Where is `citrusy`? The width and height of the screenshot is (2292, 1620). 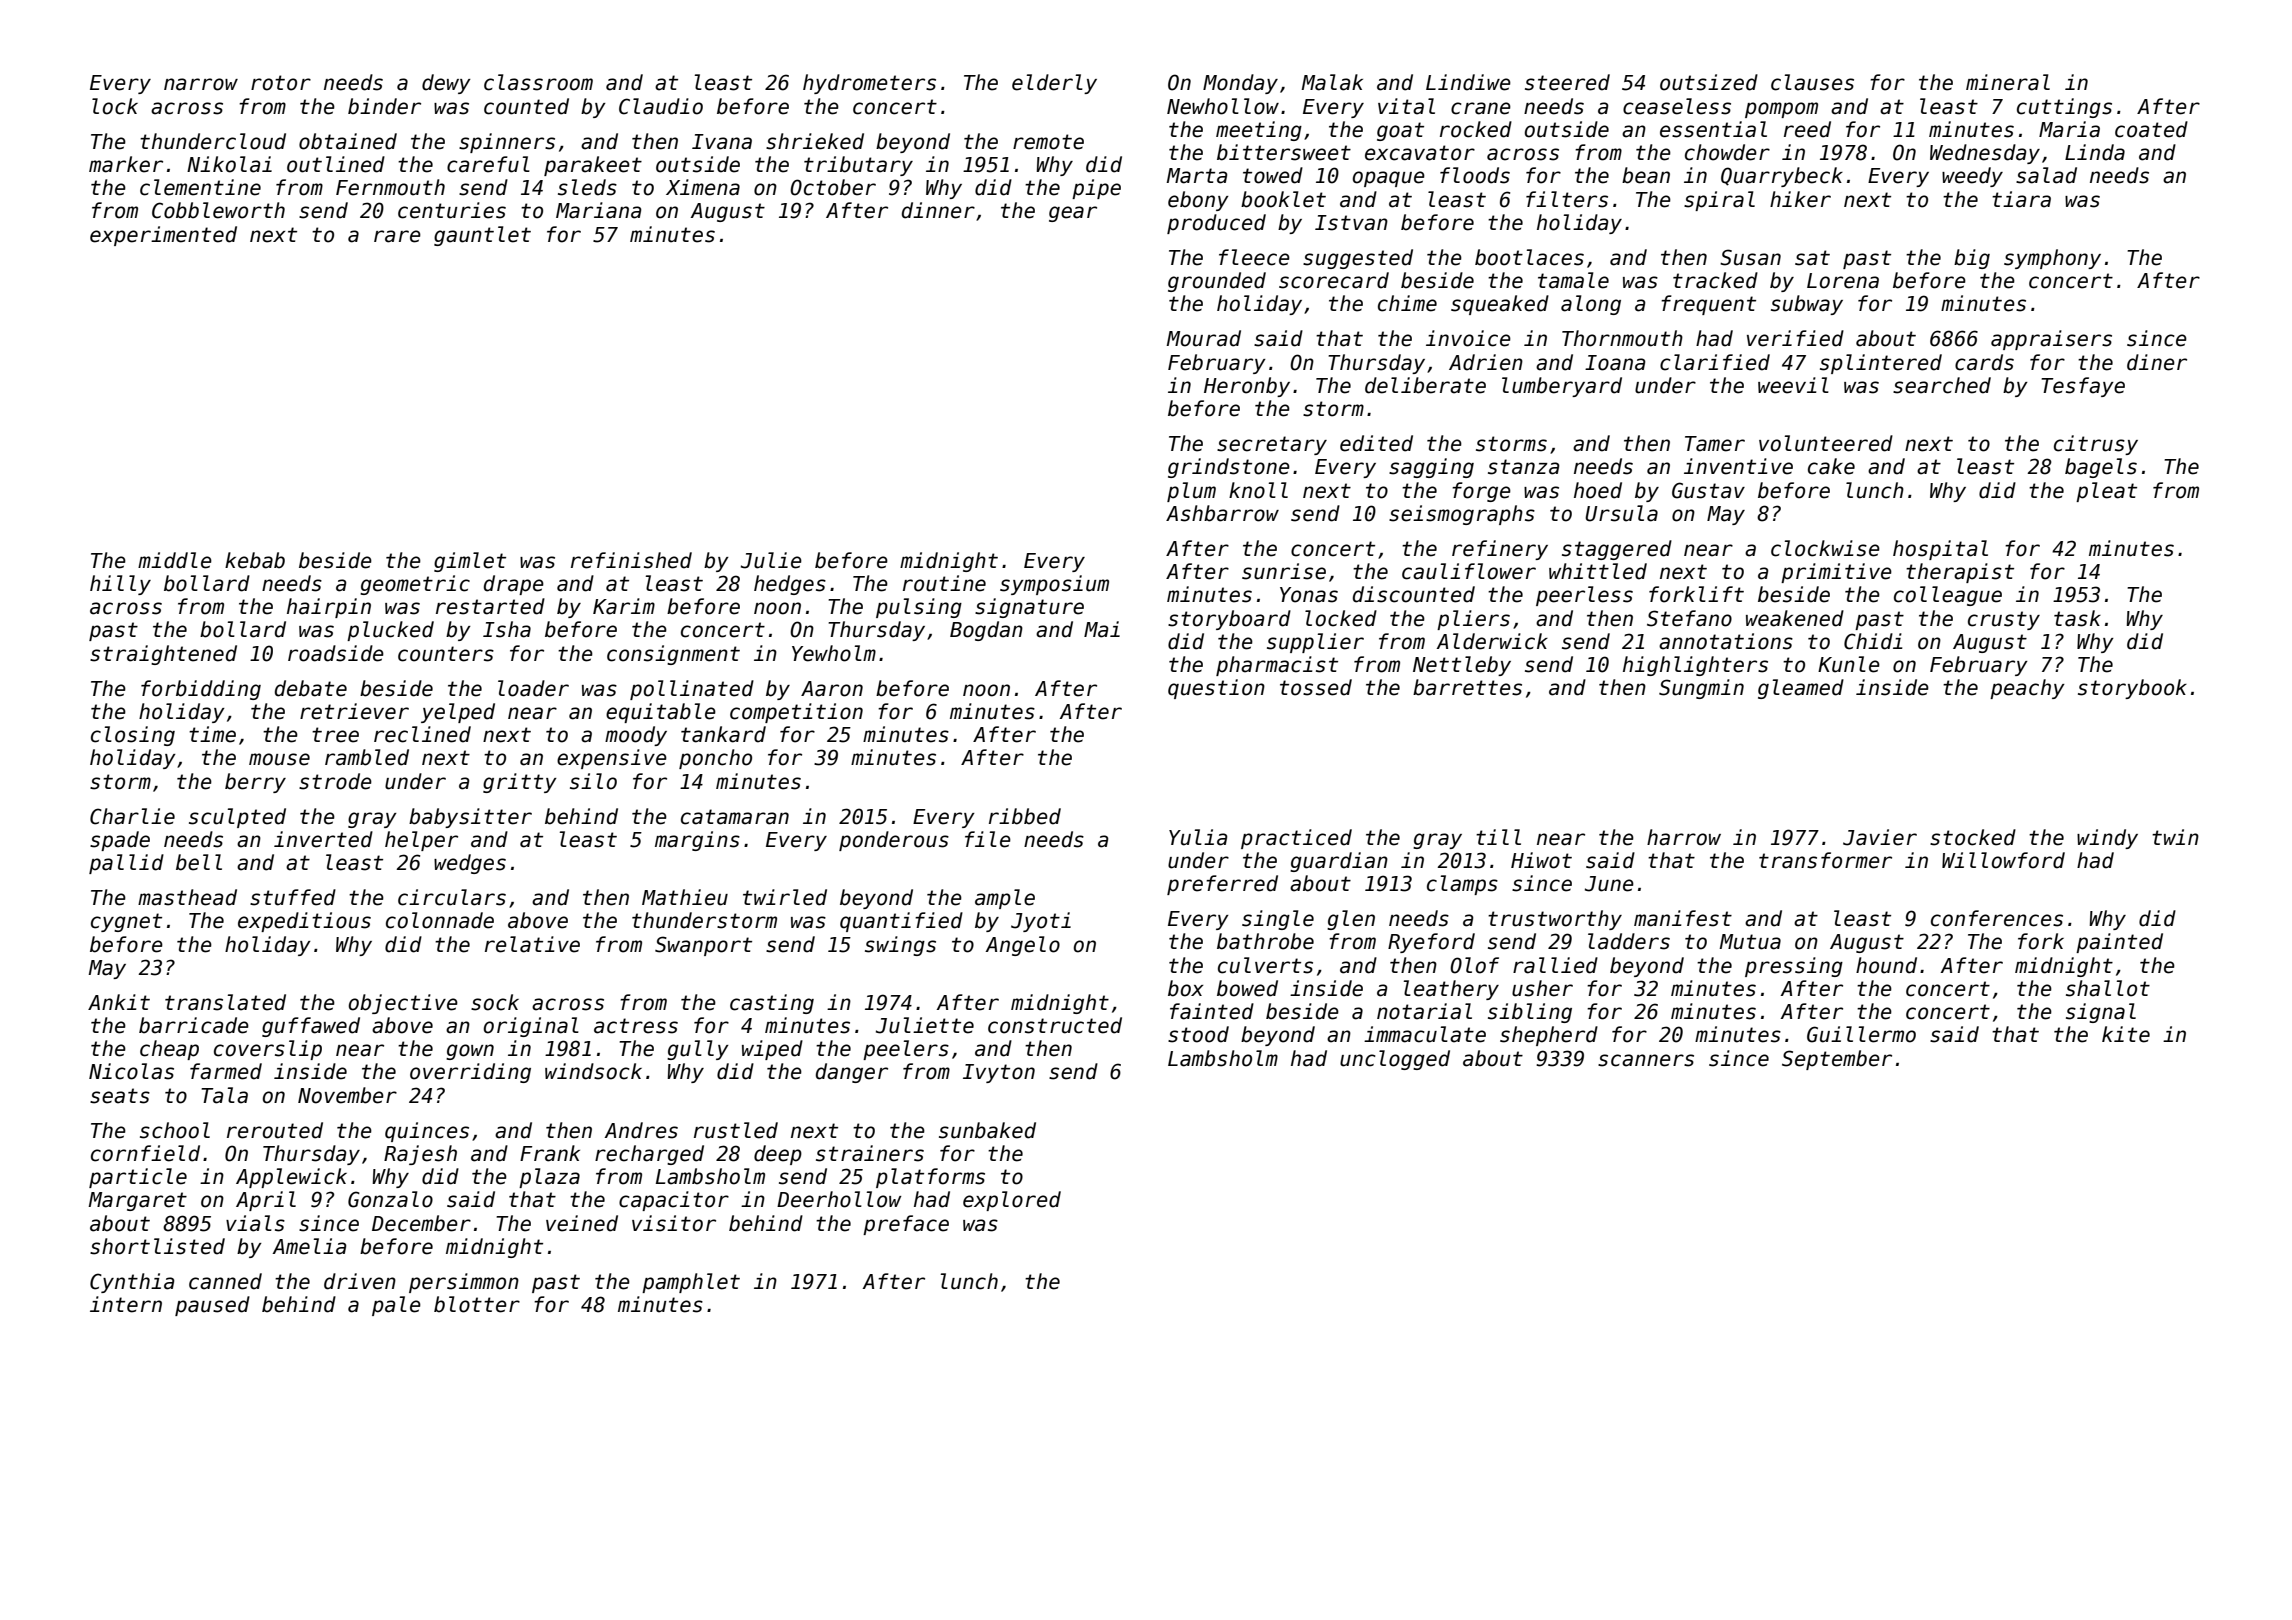 citrusy is located at coordinates (2096, 445).
